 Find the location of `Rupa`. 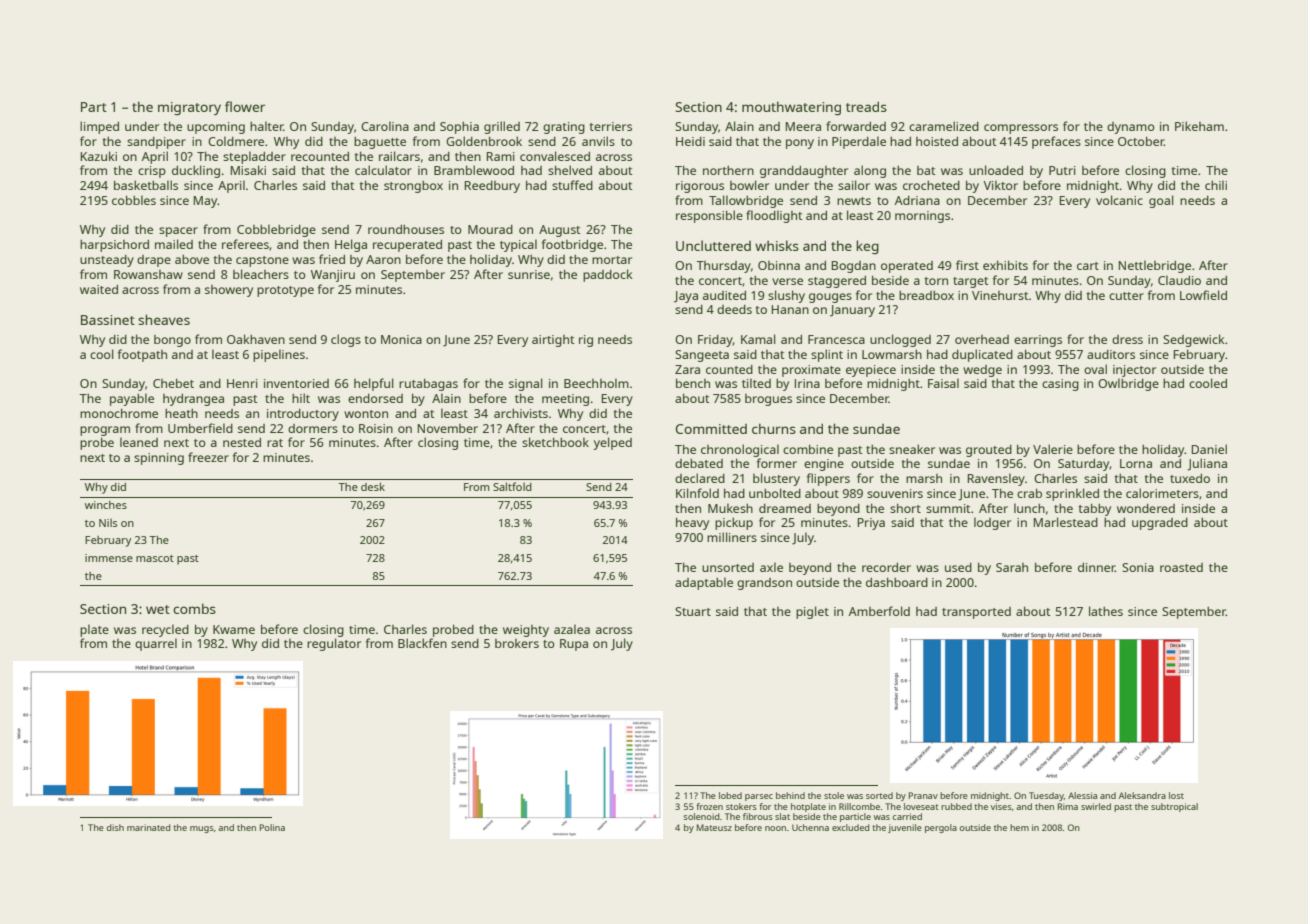

Rupa is located at coordinates (574, 645).
